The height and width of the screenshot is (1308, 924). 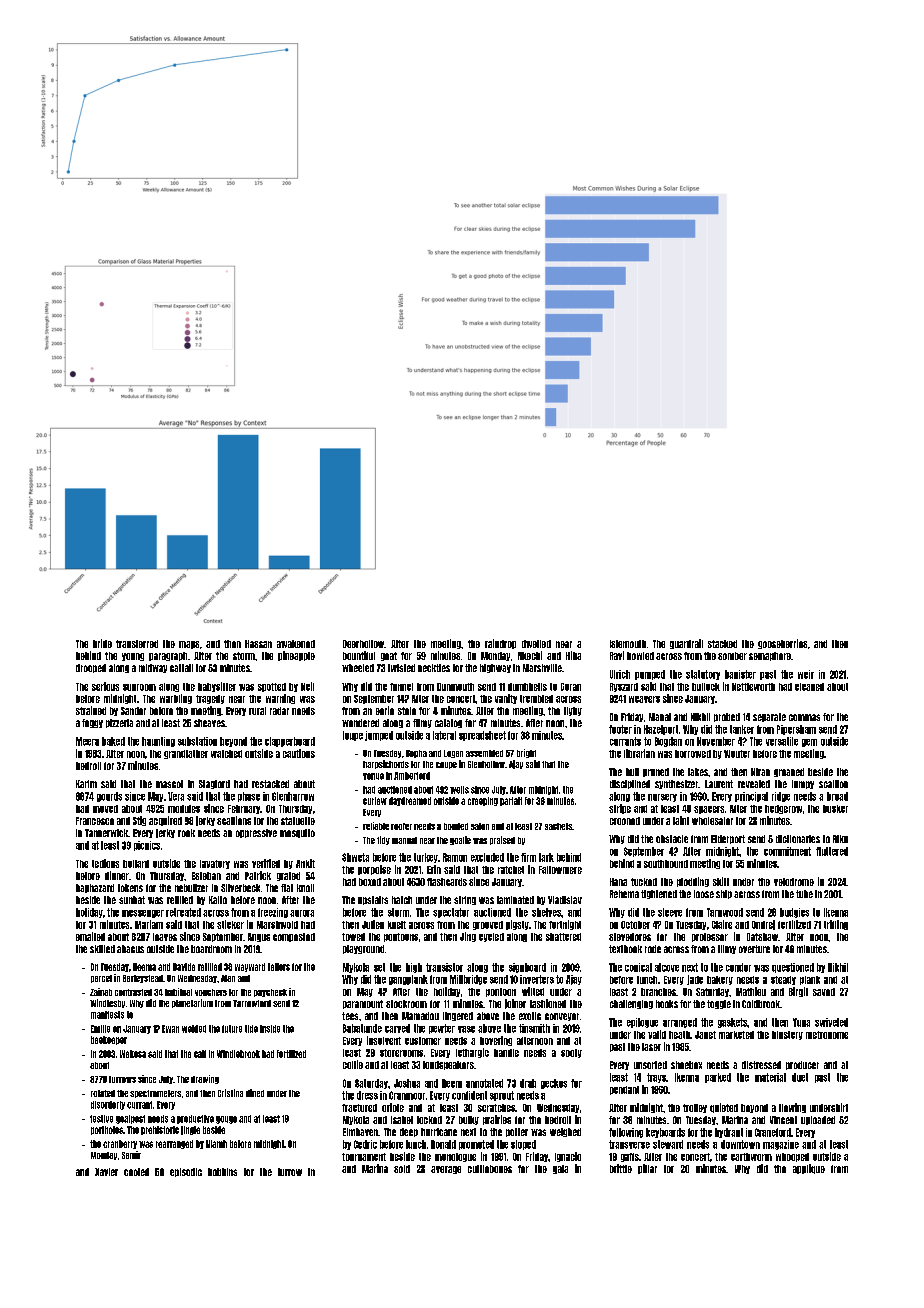 What do you see at coordinates (656, 772) in the screenshot?
I see `pruned` at bounding box center [656, 772].
